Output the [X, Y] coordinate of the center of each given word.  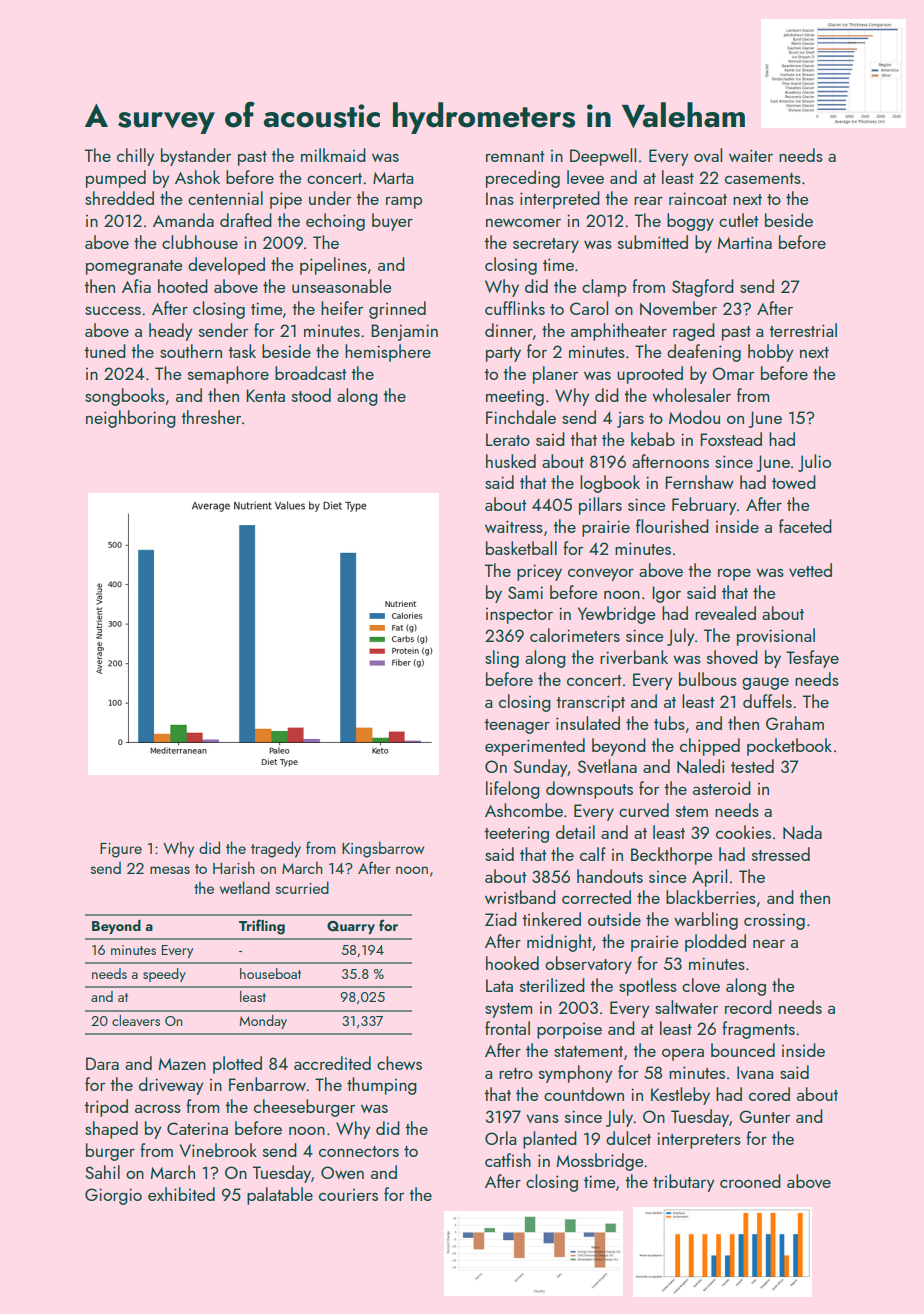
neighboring [131, 419]
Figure [121, 850]
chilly [136, 157]
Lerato [508, 439]
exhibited [181, 1194]
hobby [771, 353]
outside [614, 919]
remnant [515, 156]
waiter [751, 155]
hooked [512, 963]
